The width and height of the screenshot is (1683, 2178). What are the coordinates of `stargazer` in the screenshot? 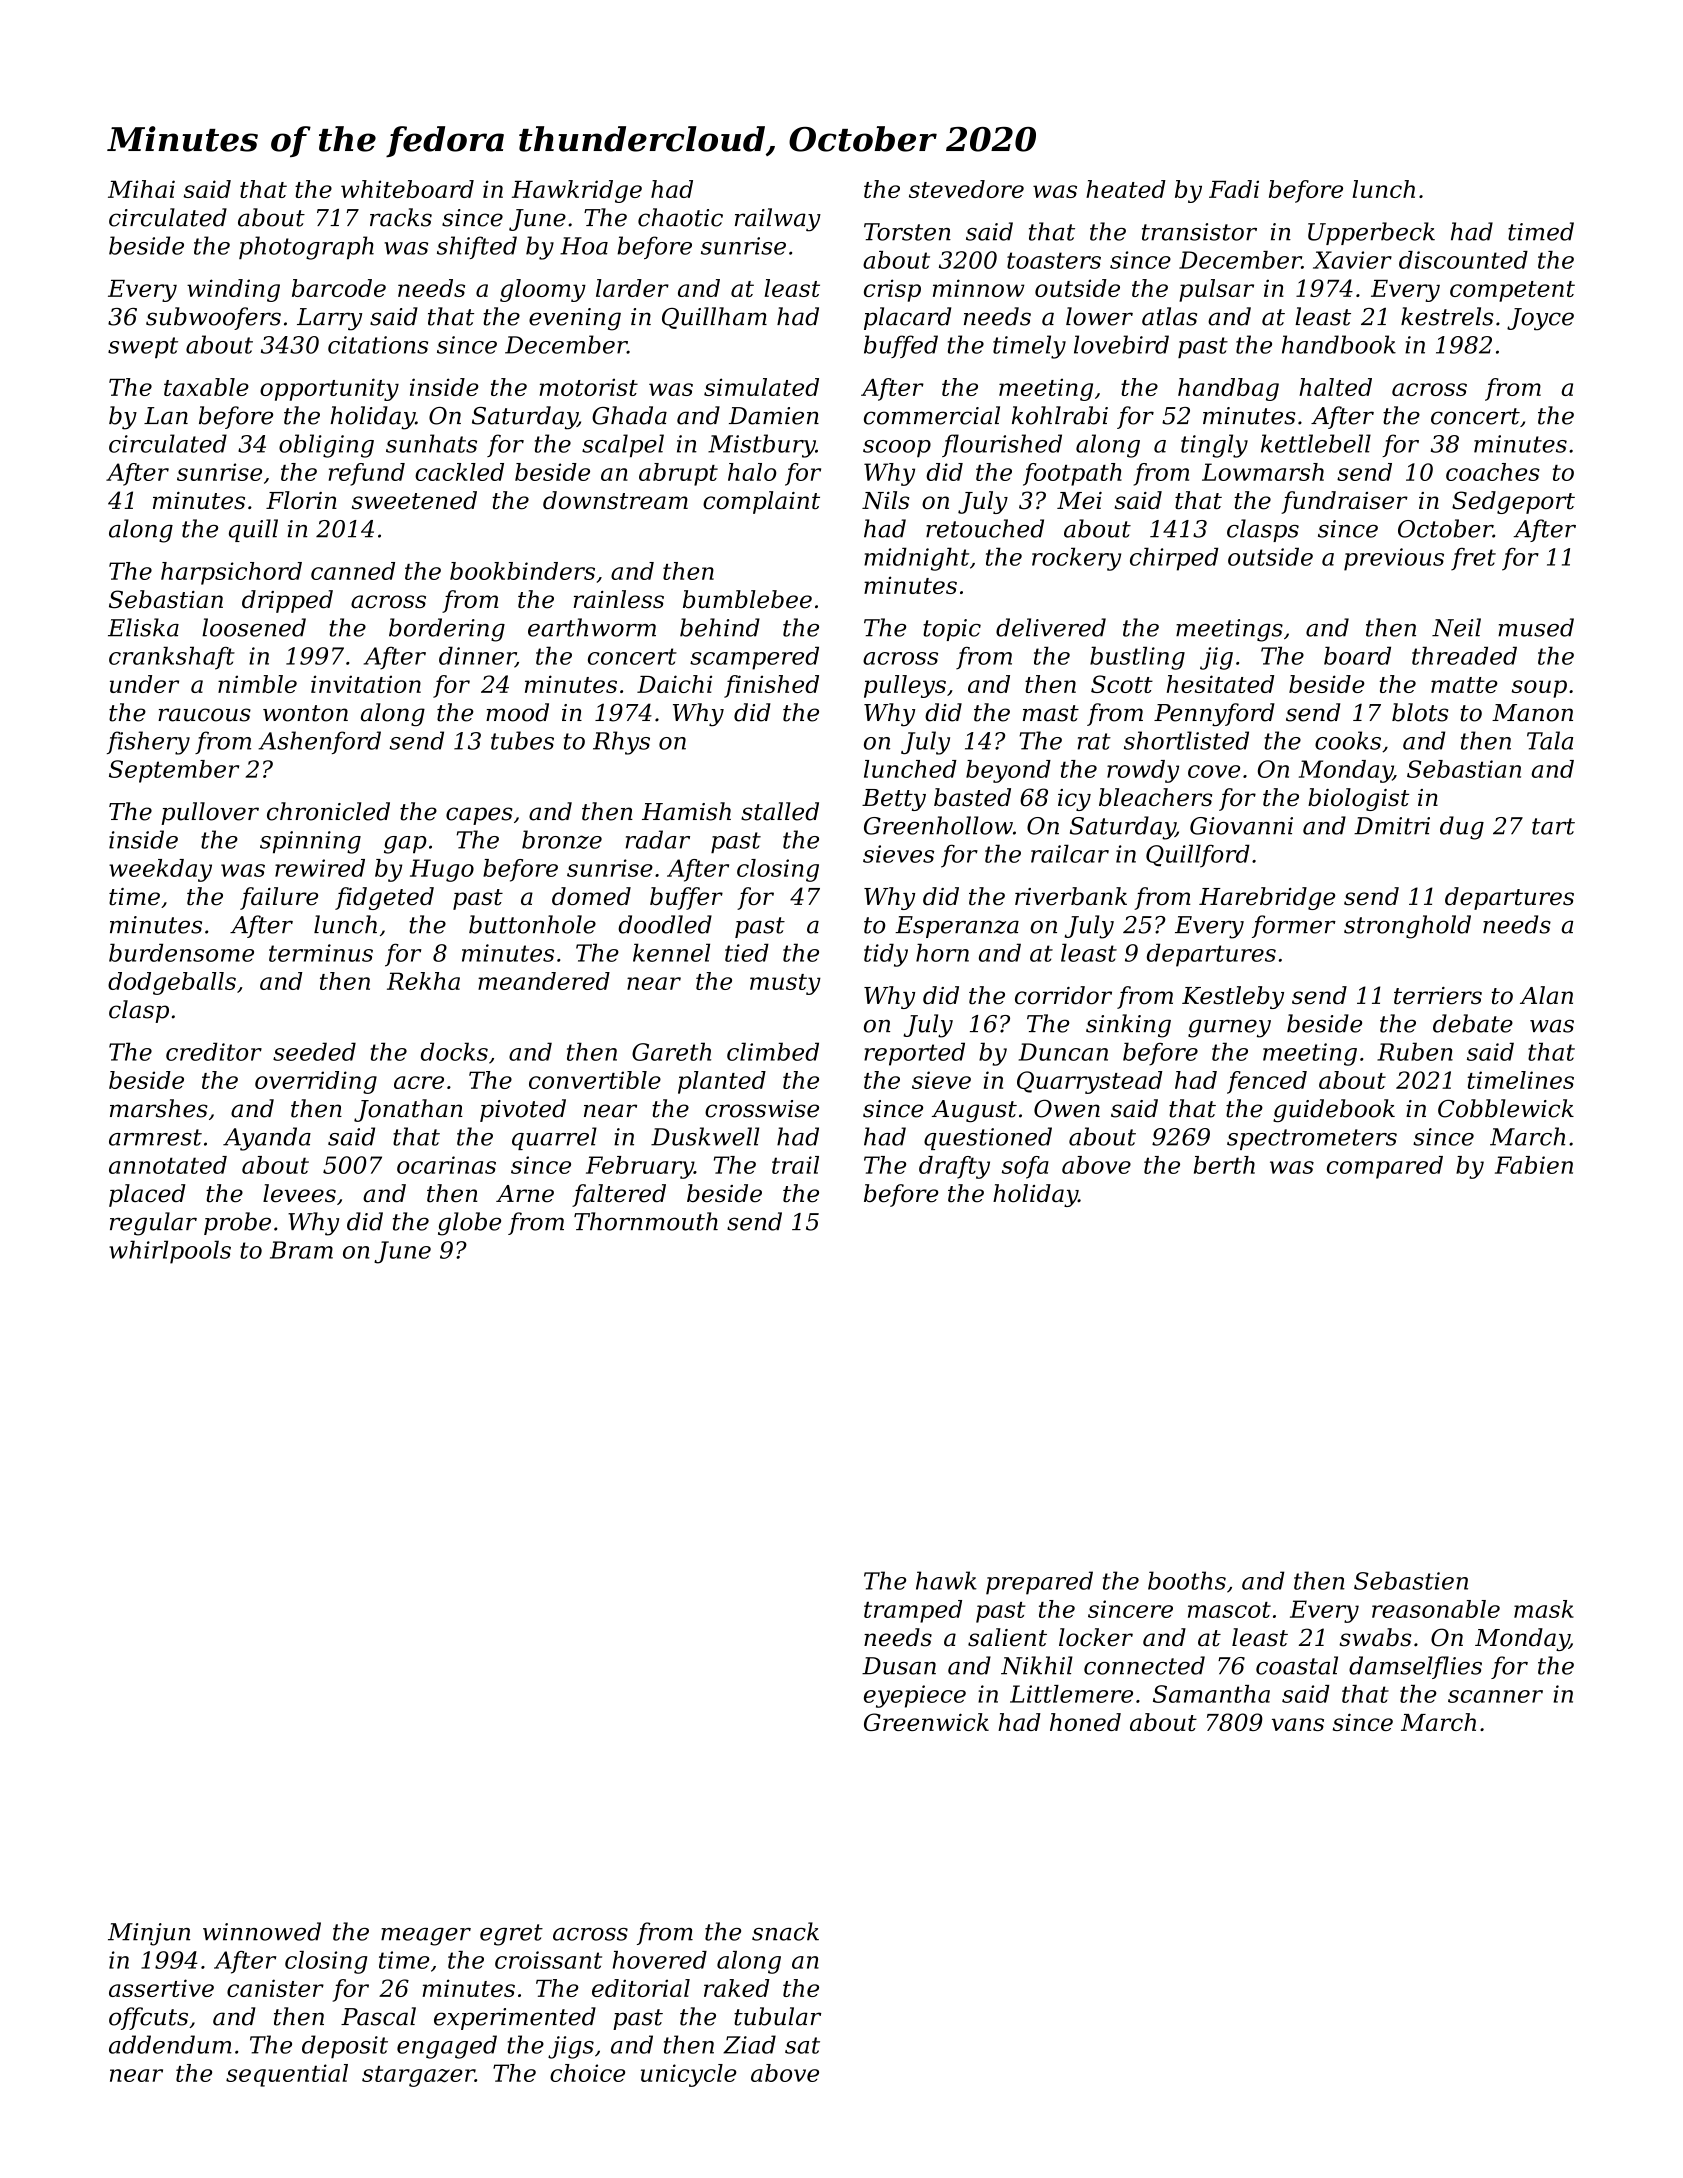 It's located at (418, 2076).
